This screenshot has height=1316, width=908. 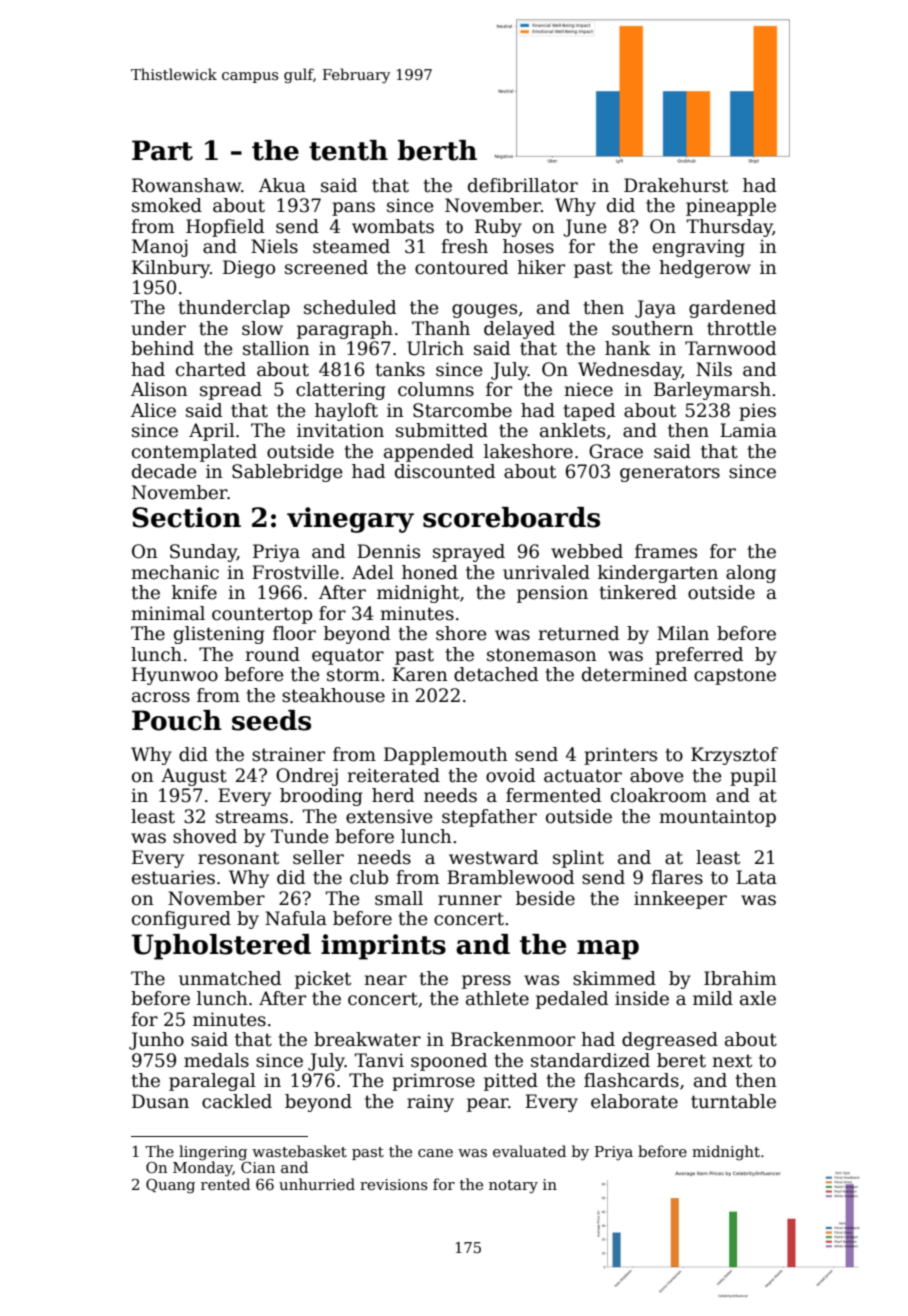 What do you see at coordinates (627, 348) in the screenshot?
I see `hank` at bounding box center [627, 348].
